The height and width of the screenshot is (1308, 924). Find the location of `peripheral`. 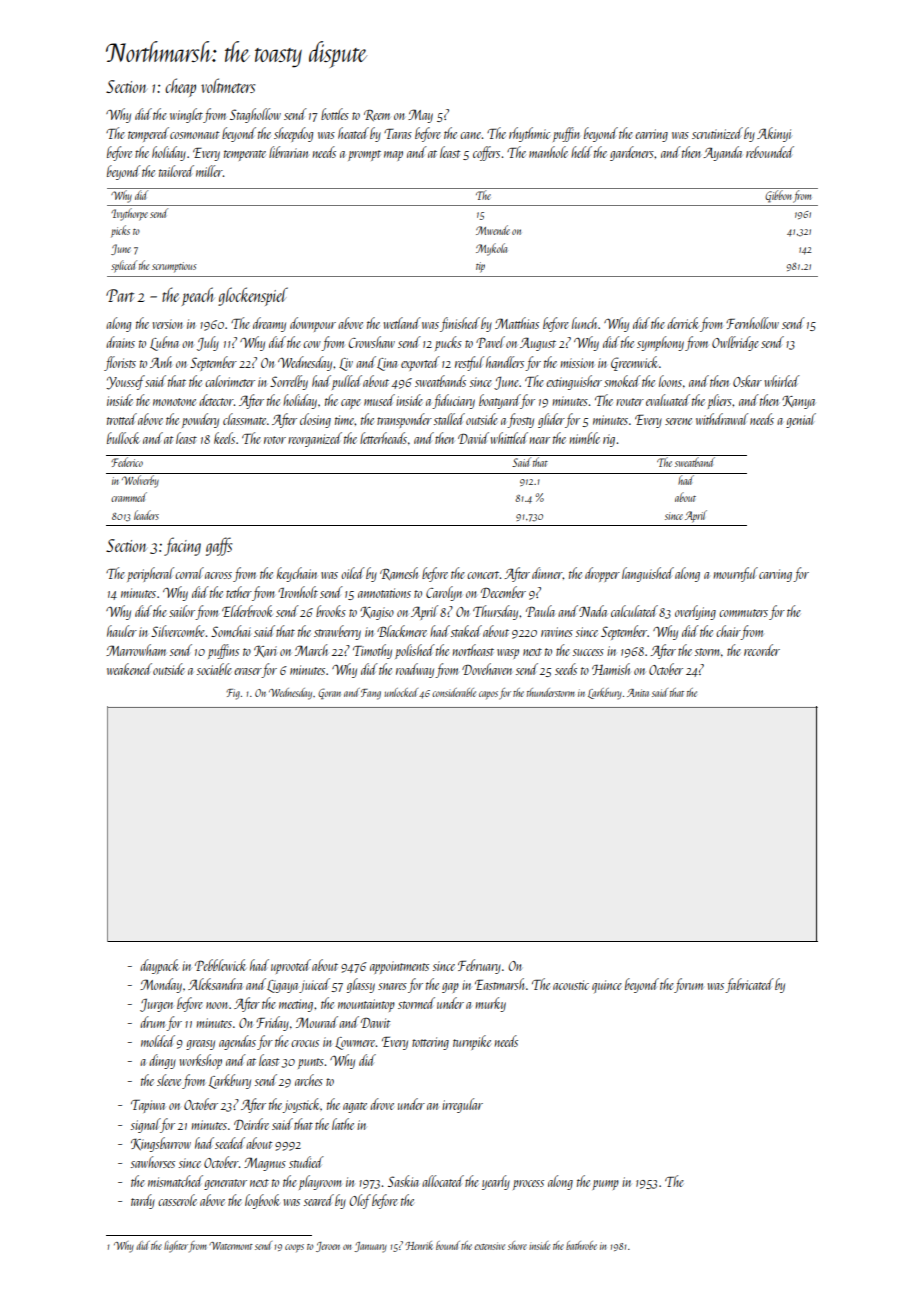

peripheral is located at coordinates (150, 574).
